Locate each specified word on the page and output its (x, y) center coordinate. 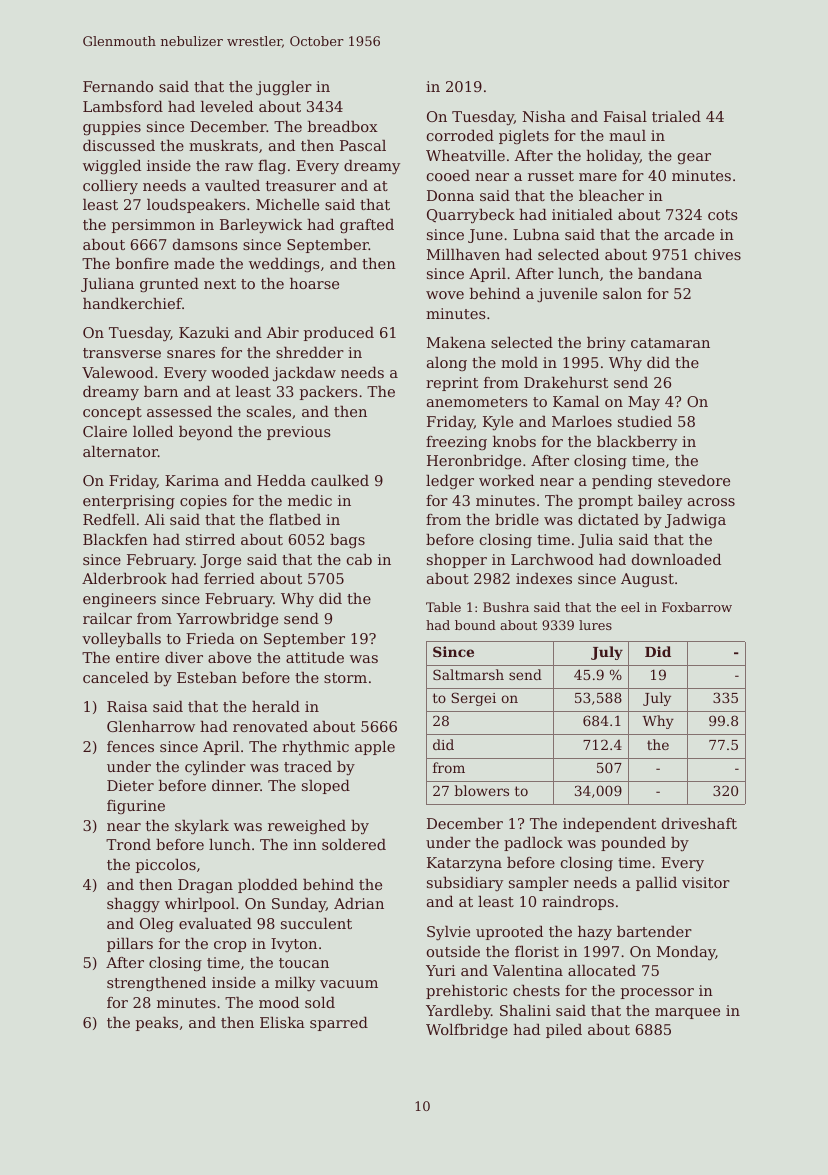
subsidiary (465, 884)
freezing (456, 443)
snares (191, 354)
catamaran (670, 343)
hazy (595, 933)
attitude (315, 657)
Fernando (118, 86)
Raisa (127, 706)
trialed (676, 116)
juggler (284, 88)
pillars (130, 945)
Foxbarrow (697, 607)
